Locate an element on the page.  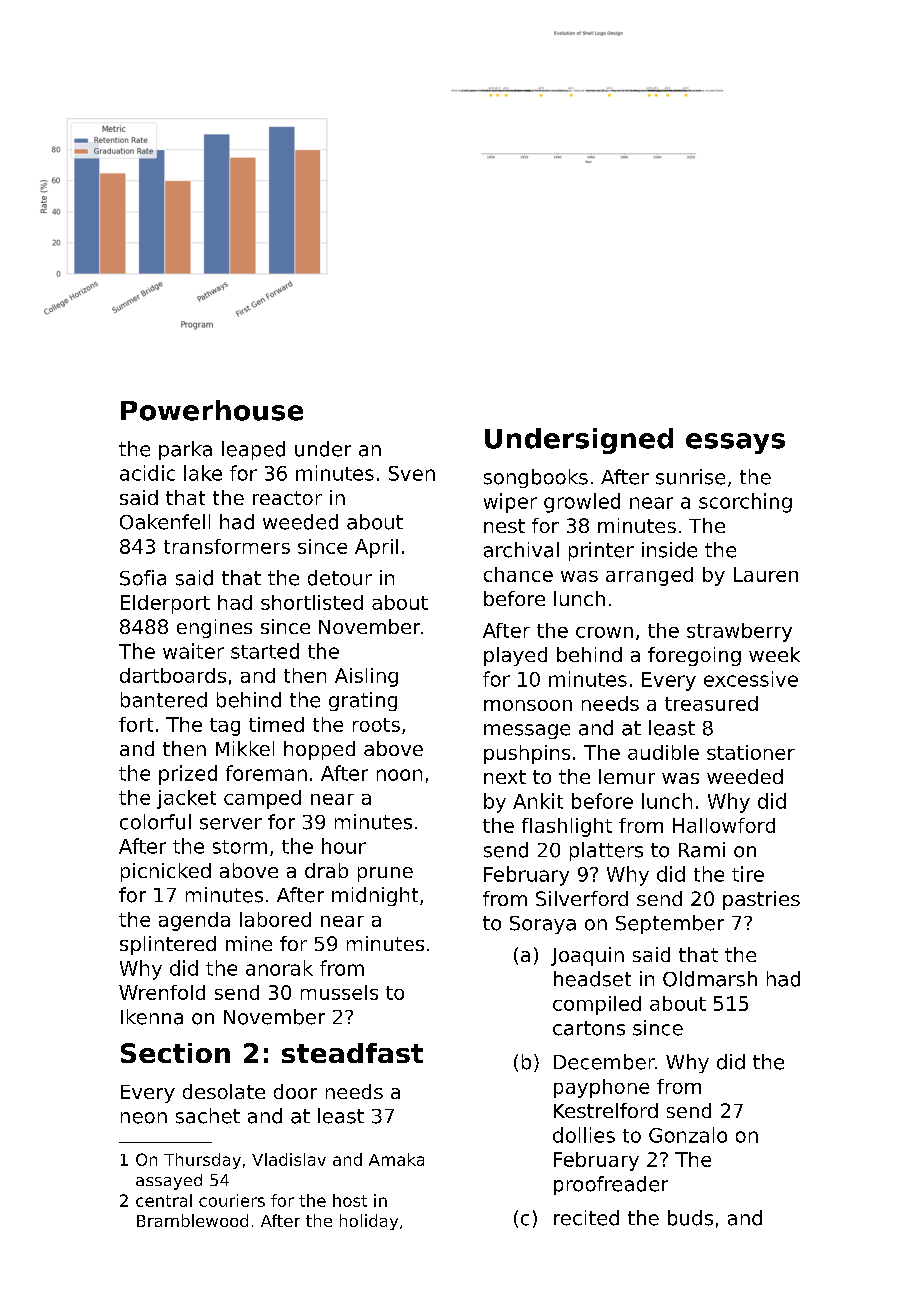
Powerhouse is located at coordinates (212, 410).
